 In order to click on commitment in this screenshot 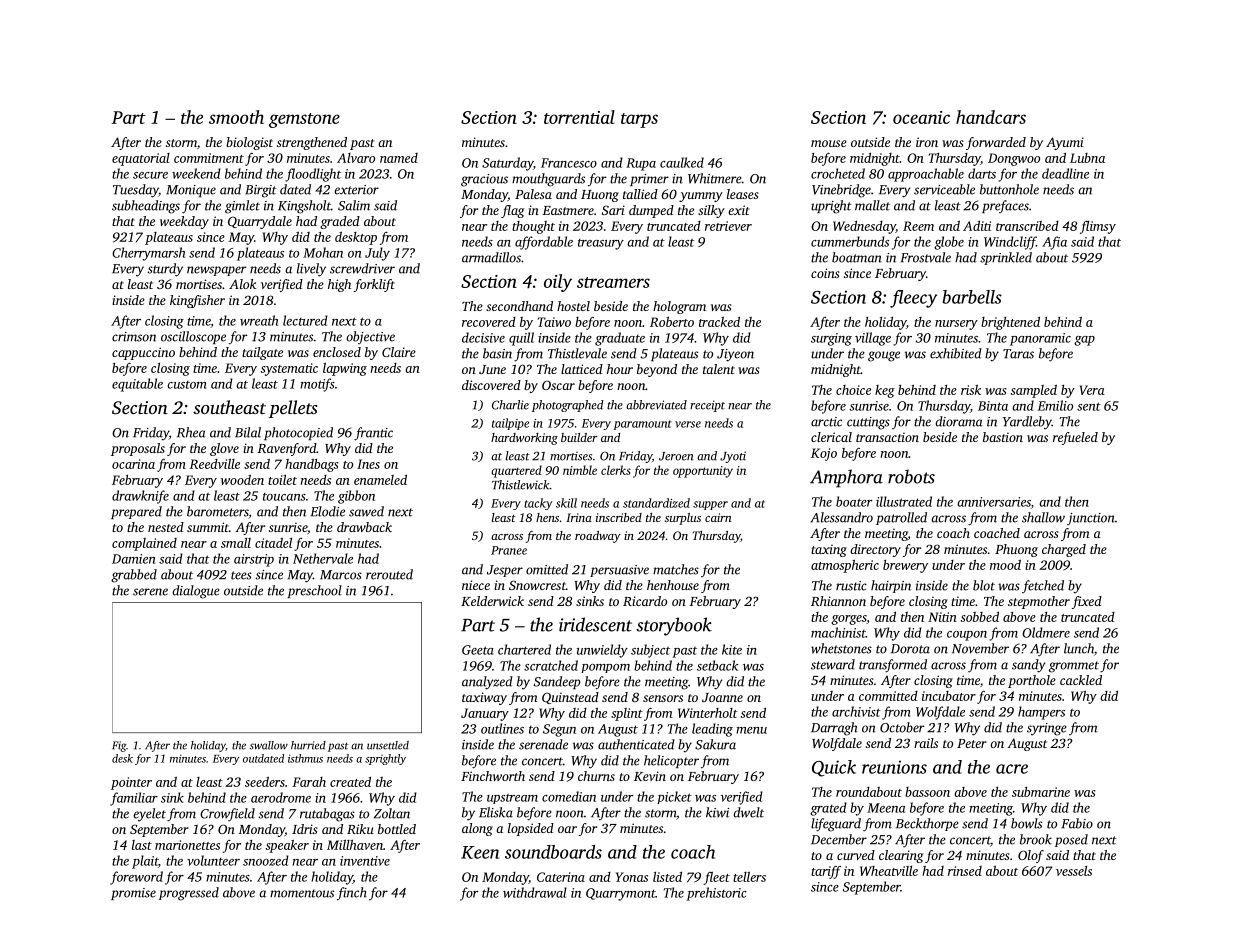, I will do `click(209, 158)`.
